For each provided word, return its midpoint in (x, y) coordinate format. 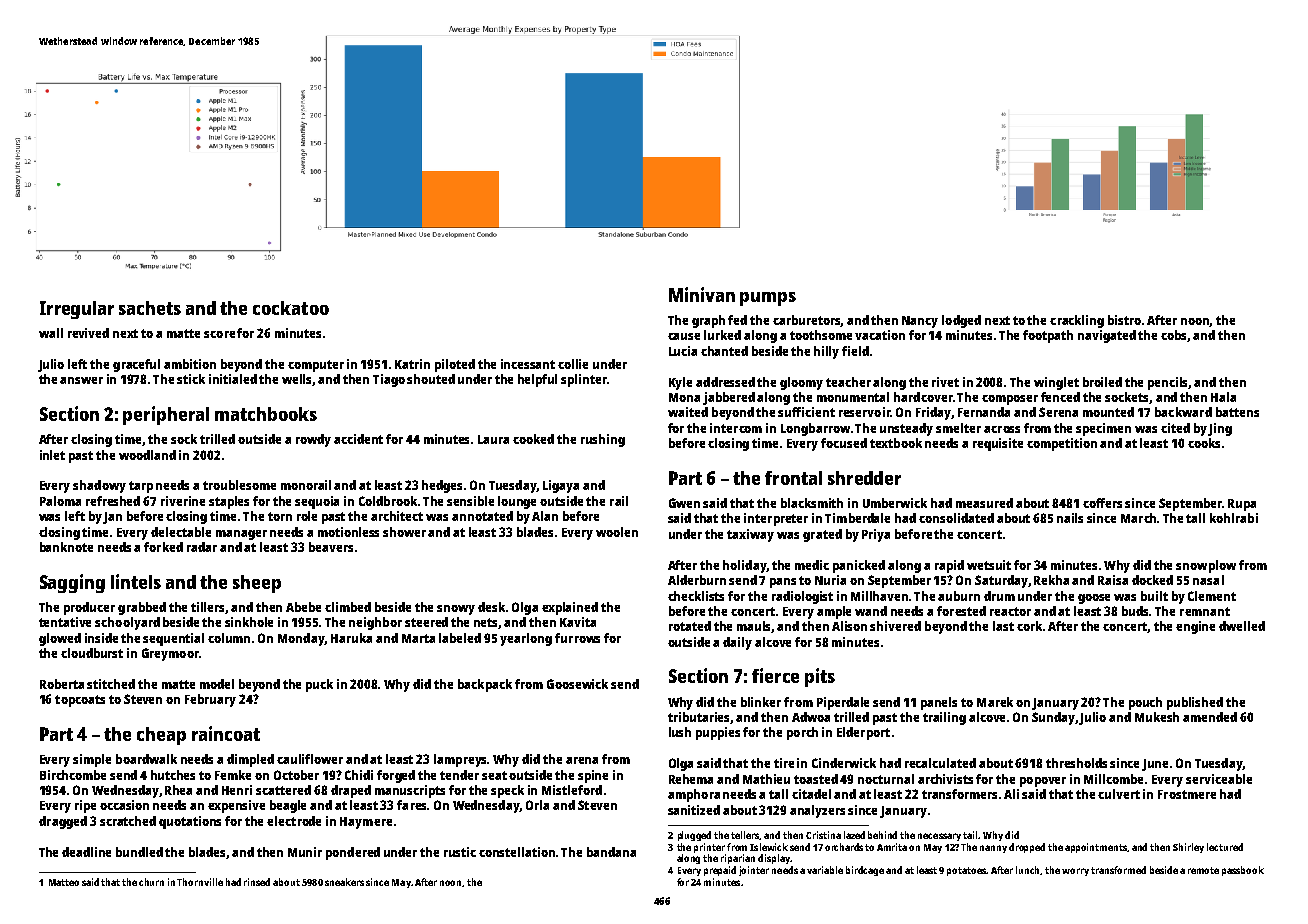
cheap (161, 736)
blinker (761, 702)
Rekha (1051, 580)
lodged (961, 321)
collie (573, 364)
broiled (1102, 382)
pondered (353, 853)
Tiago (389, 380)
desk (491, 607)
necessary (939, 837)
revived (88, 333)
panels (939, 703)
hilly (826, 352)
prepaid (720, 871)
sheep (257, 584)
